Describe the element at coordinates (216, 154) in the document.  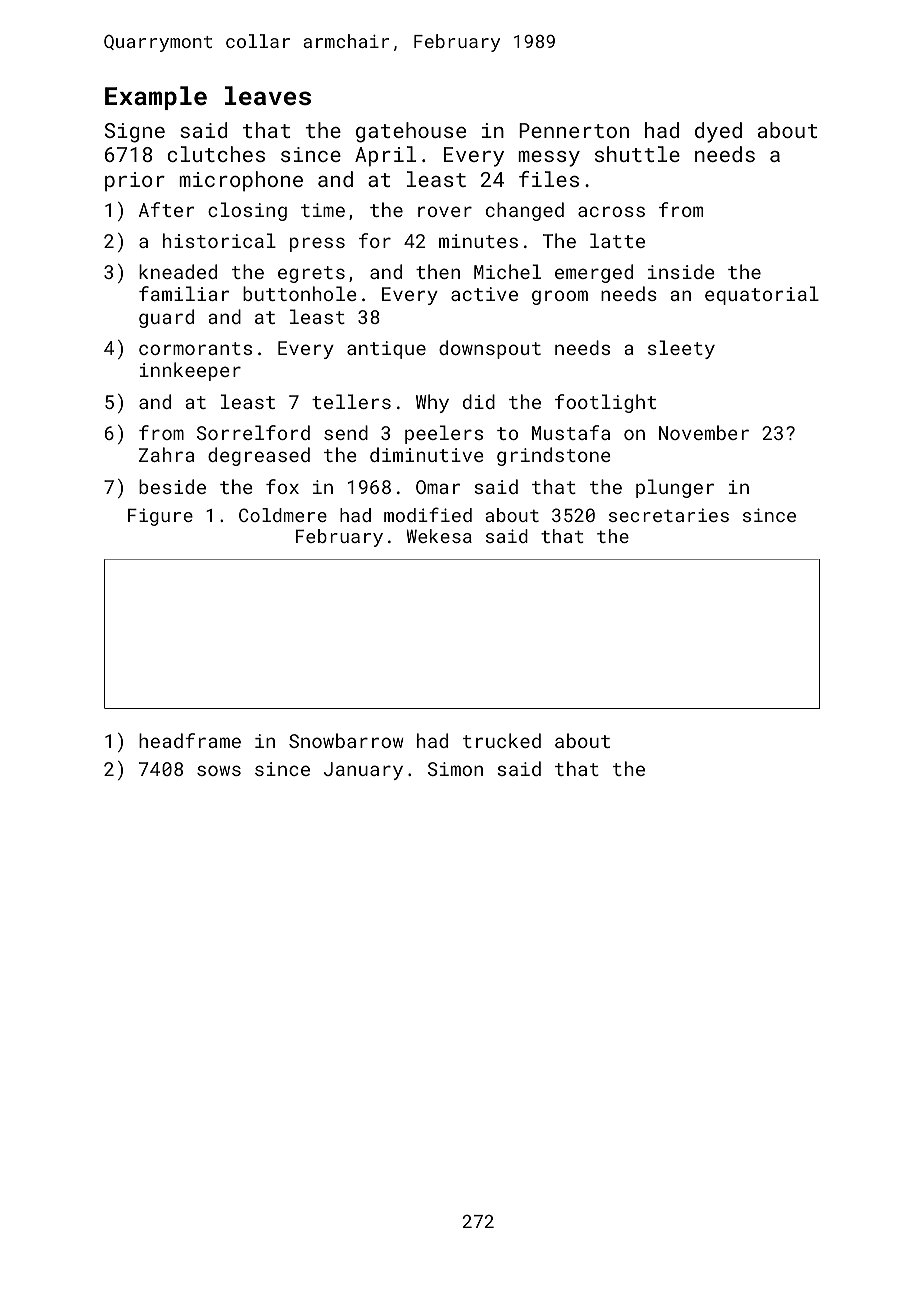
I see `clutches` at that location.
